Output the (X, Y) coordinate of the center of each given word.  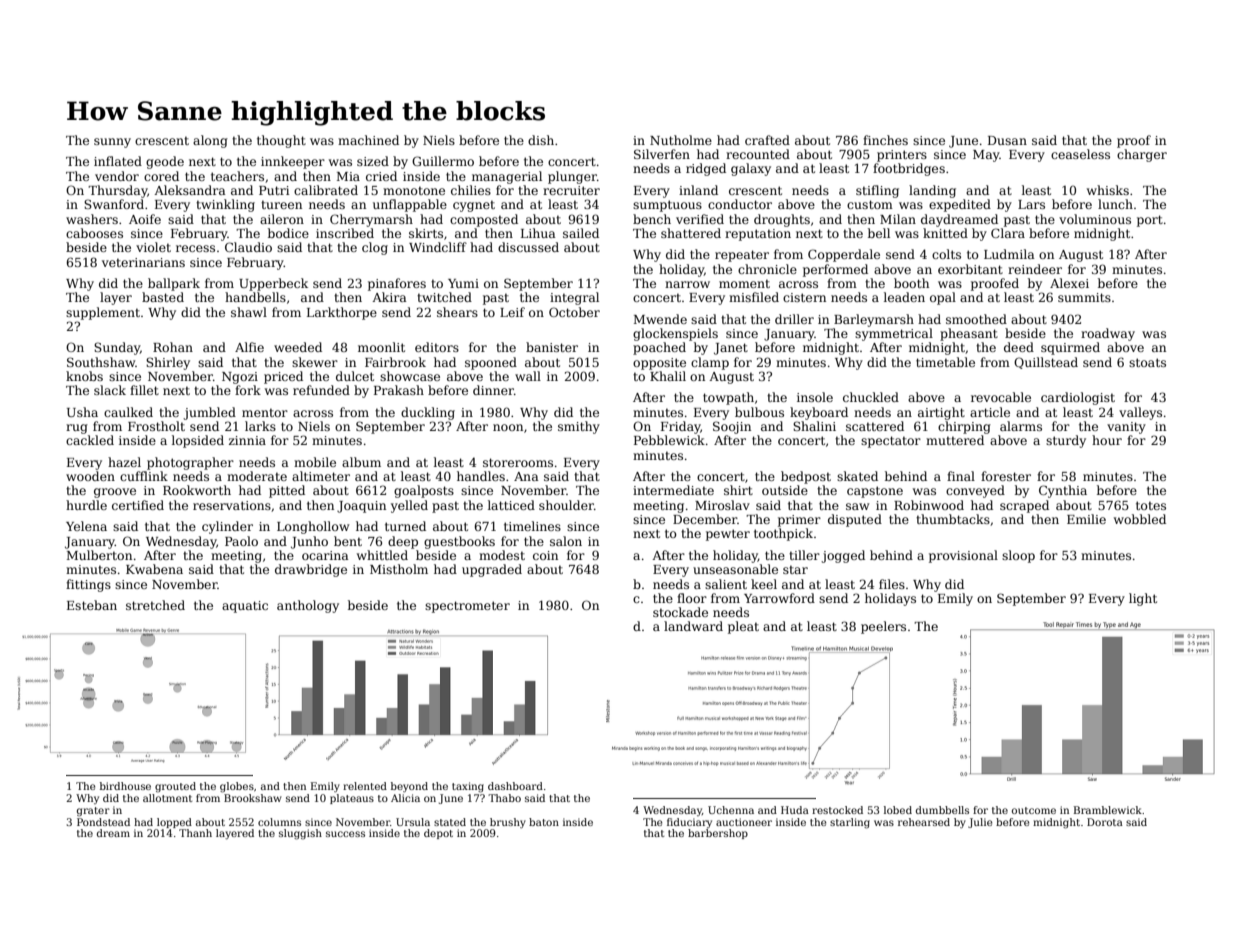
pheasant (969, 334)
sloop (1018, 556)
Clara (1008, 233)
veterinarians (143, 262)
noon (508, 427)
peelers (883, 627)
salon (566, 541)
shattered (691, 233)
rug (77, 429)
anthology (308, 606)
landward (693, 626)
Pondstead (103, 822)
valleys (1140, 413)
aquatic (245, 607)
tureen (281, 204)
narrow (687, 284)
